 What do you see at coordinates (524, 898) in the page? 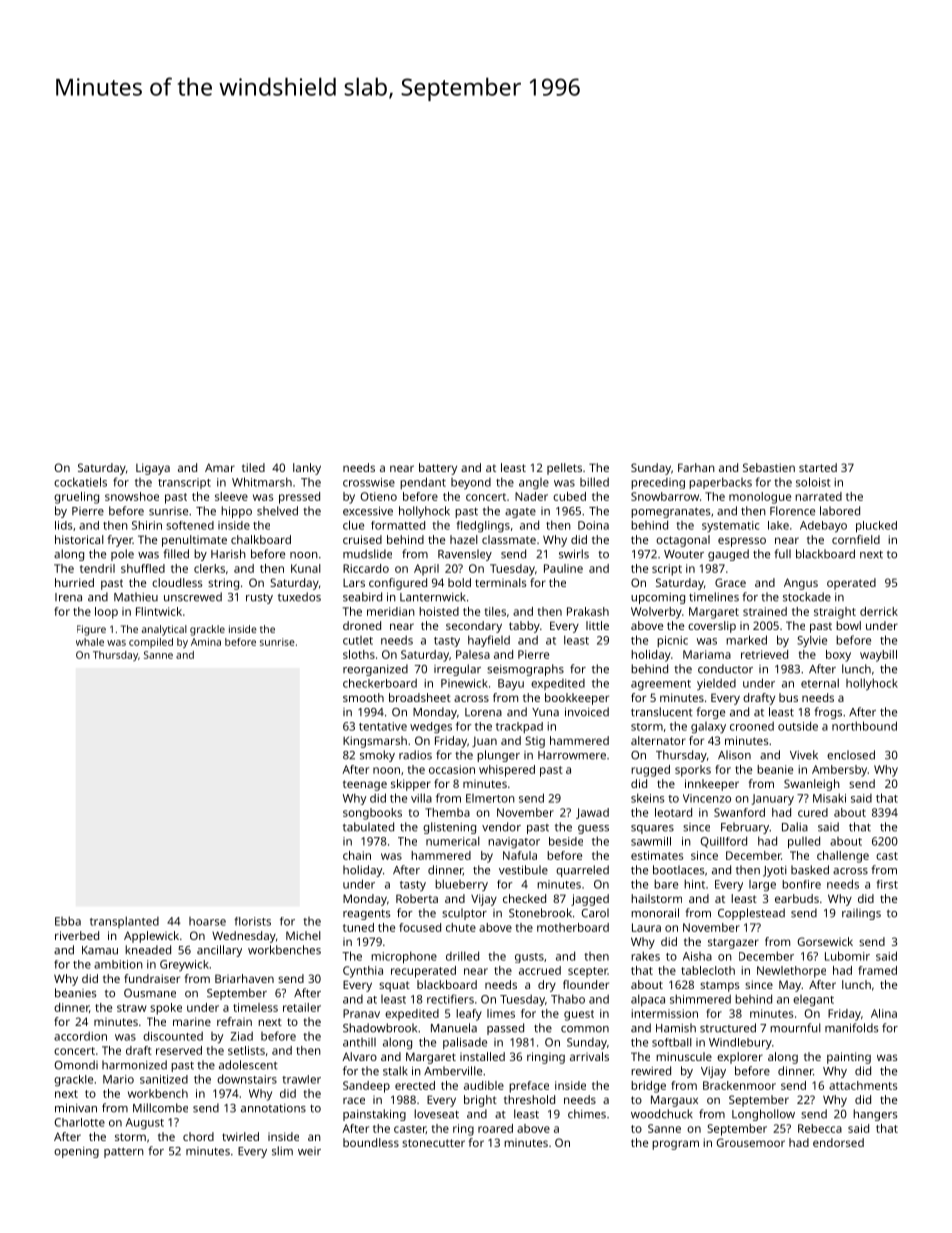
I see `checked` at bounding box center [524, 898].
